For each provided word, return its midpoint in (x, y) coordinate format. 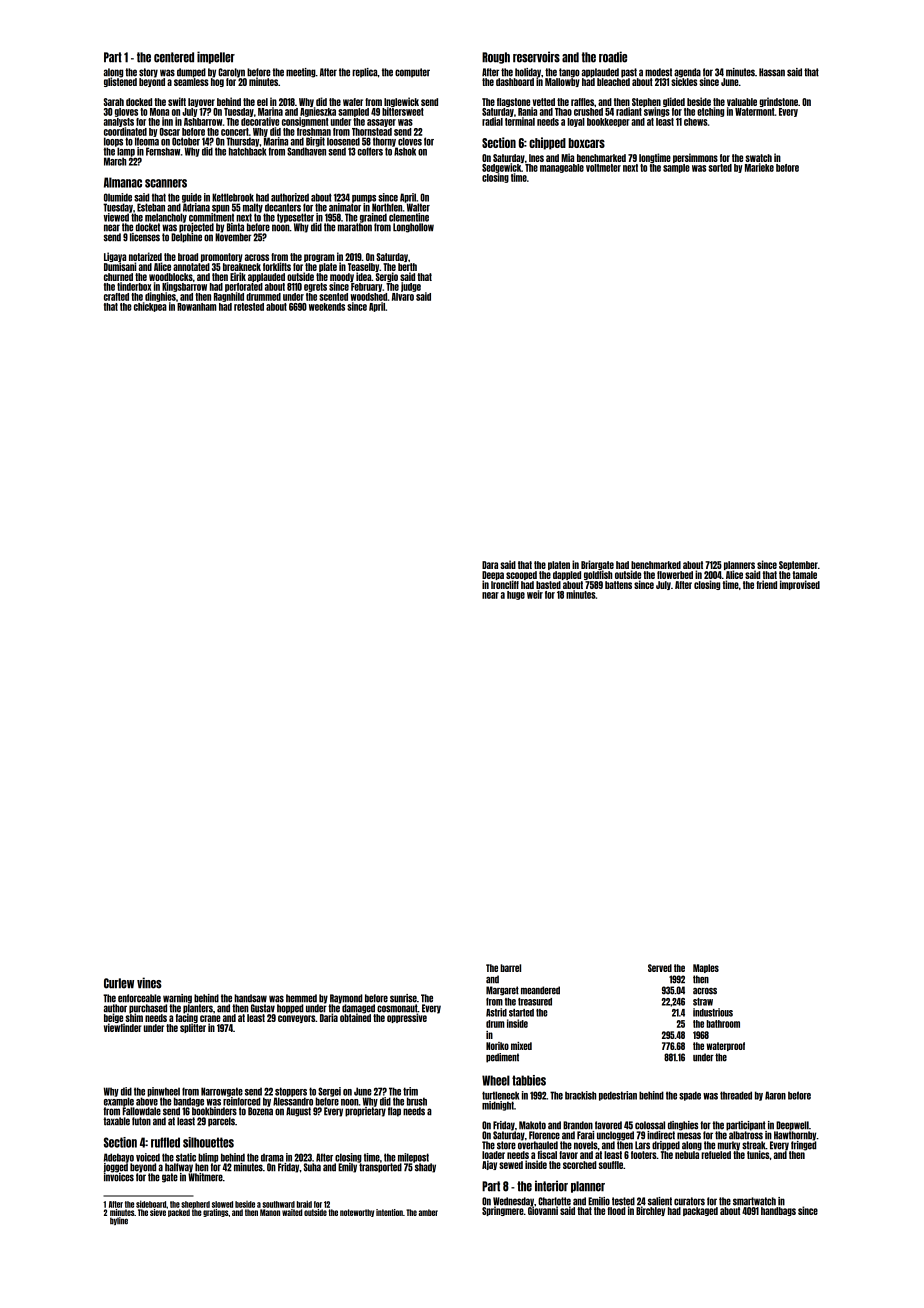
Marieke (759, 167)
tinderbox (134, 286)
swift (177, 101)
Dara (490, 565)
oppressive (407, 1018)
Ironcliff (505, 584)
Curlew (119, 983)
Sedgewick (501, 168)
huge (516, 595)
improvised (800, 585)
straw (703, 1002)
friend (766, 584)
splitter (193, 1028)
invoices (119, 1177)
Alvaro (403, 297)
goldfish (598, 575)
